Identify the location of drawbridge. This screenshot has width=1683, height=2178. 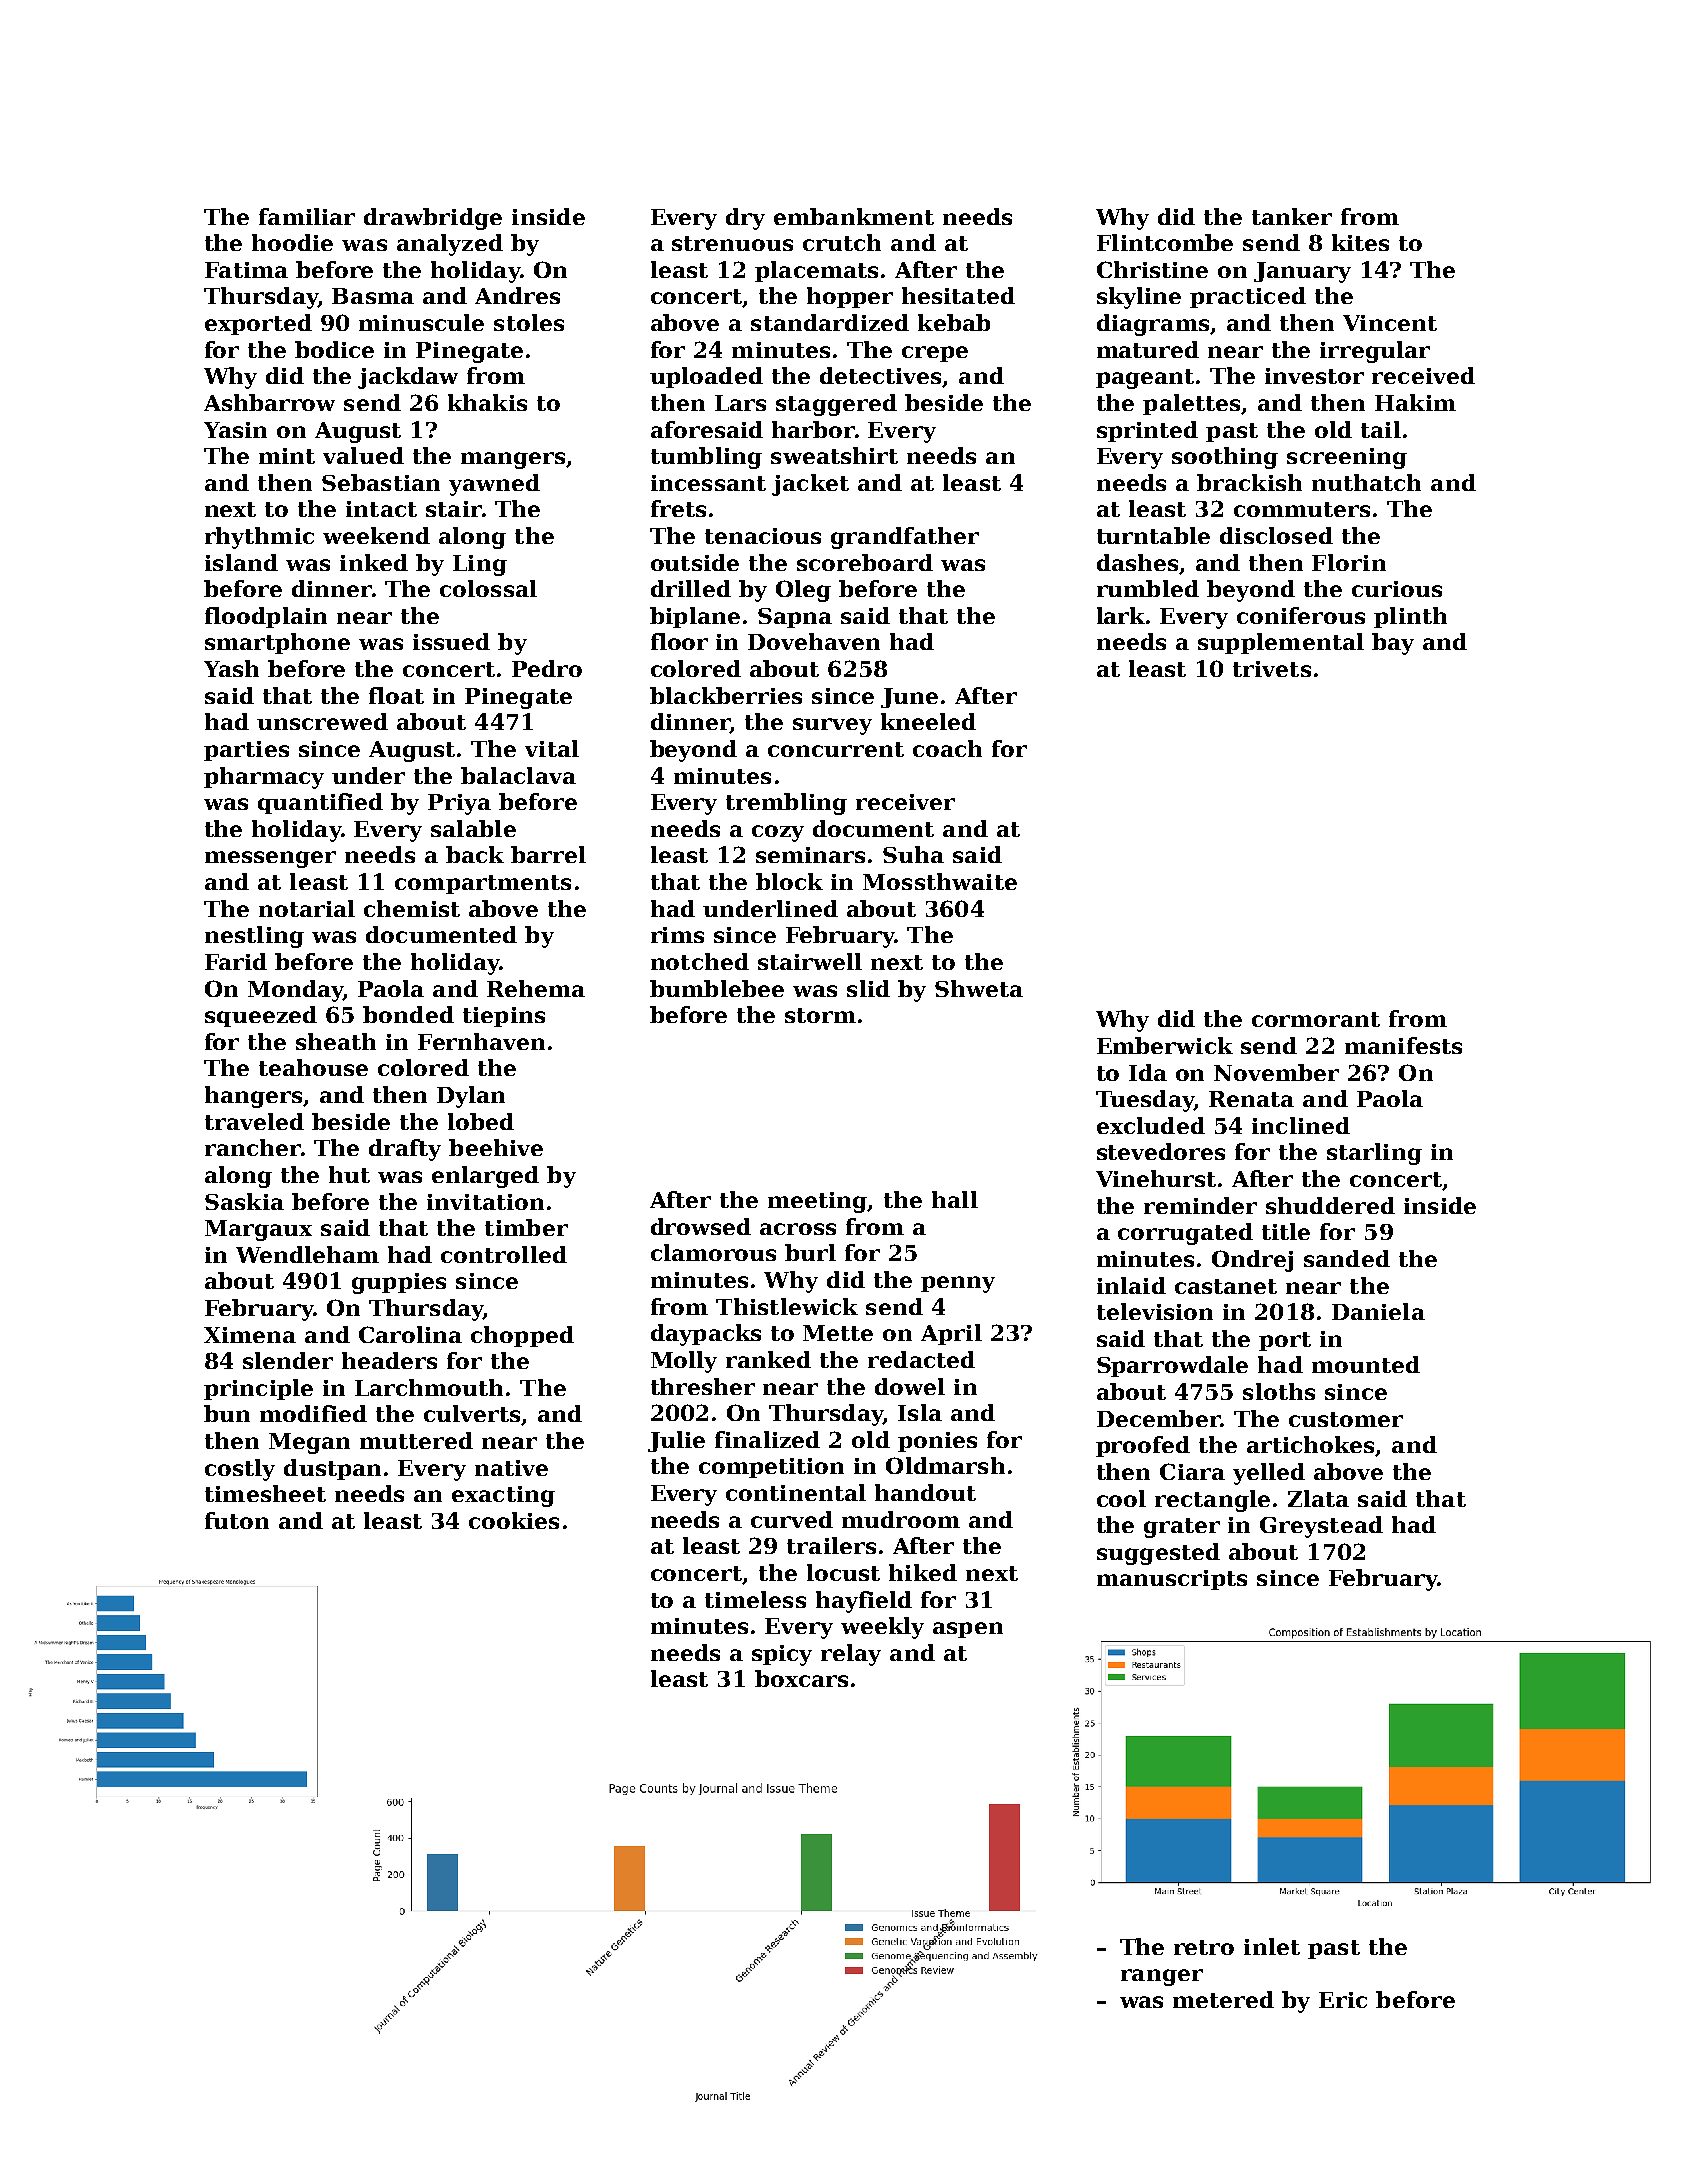
(433, 219).
